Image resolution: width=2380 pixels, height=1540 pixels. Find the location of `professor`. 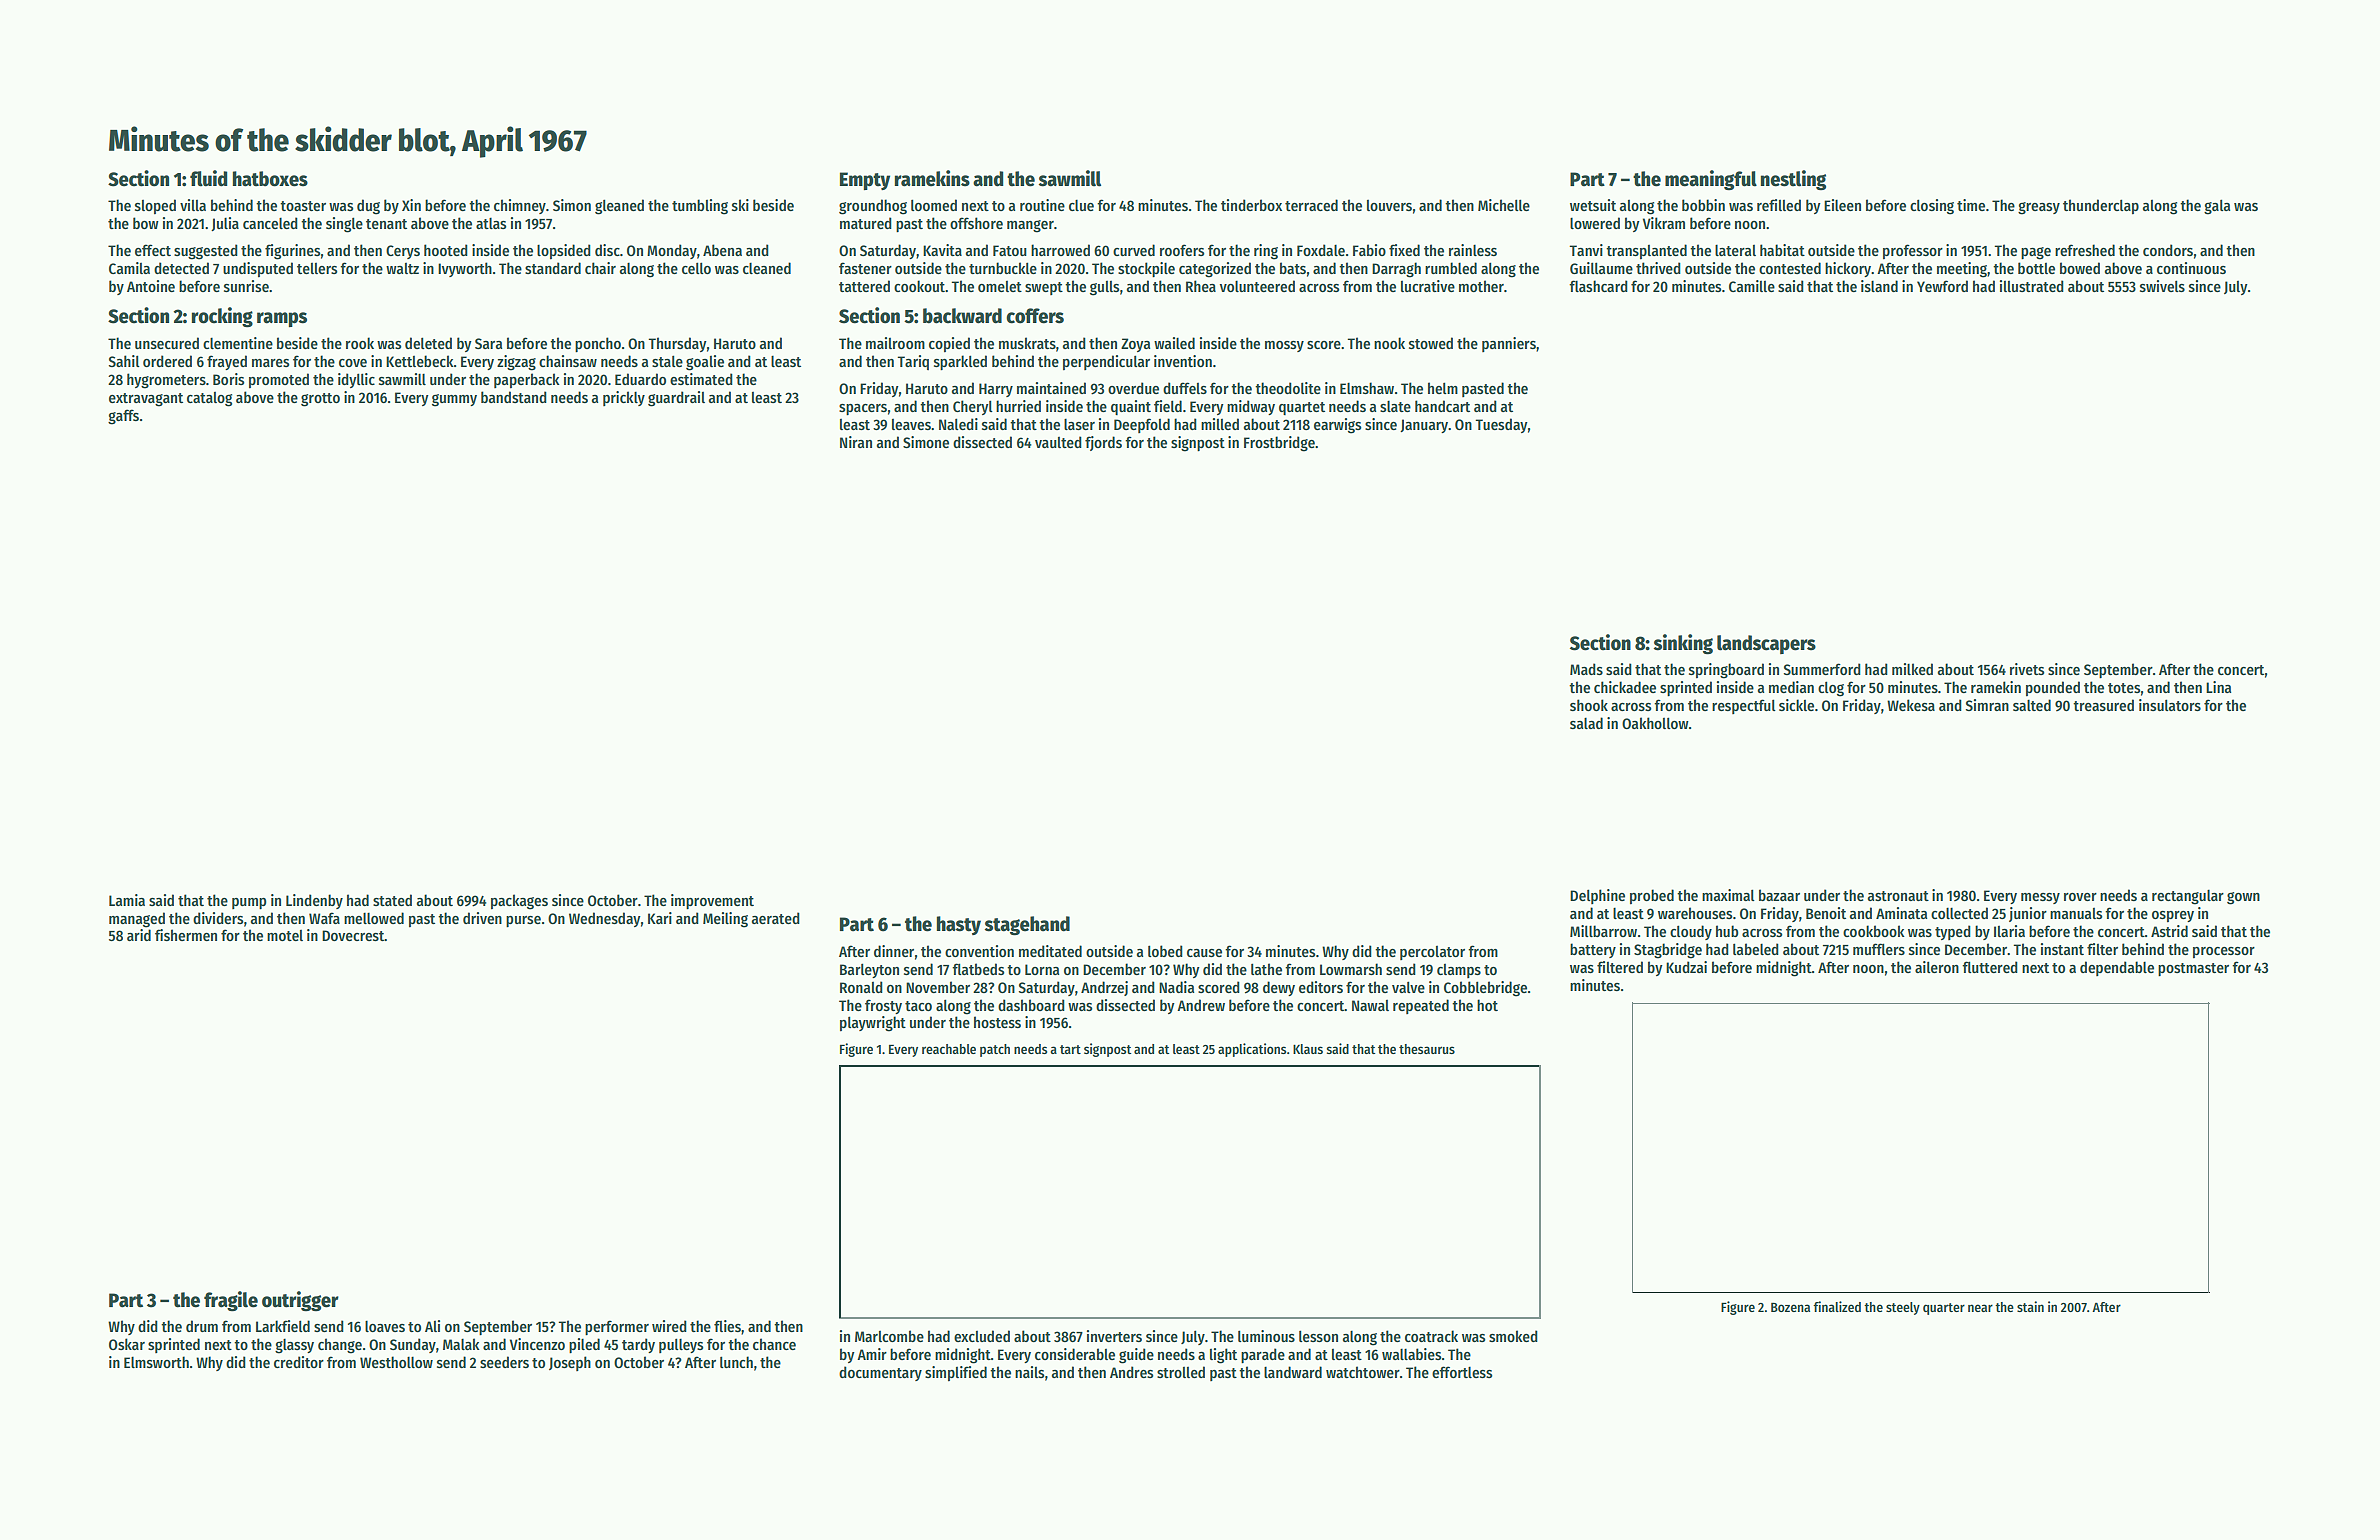

professor is located at coordinates (1913, 251).
